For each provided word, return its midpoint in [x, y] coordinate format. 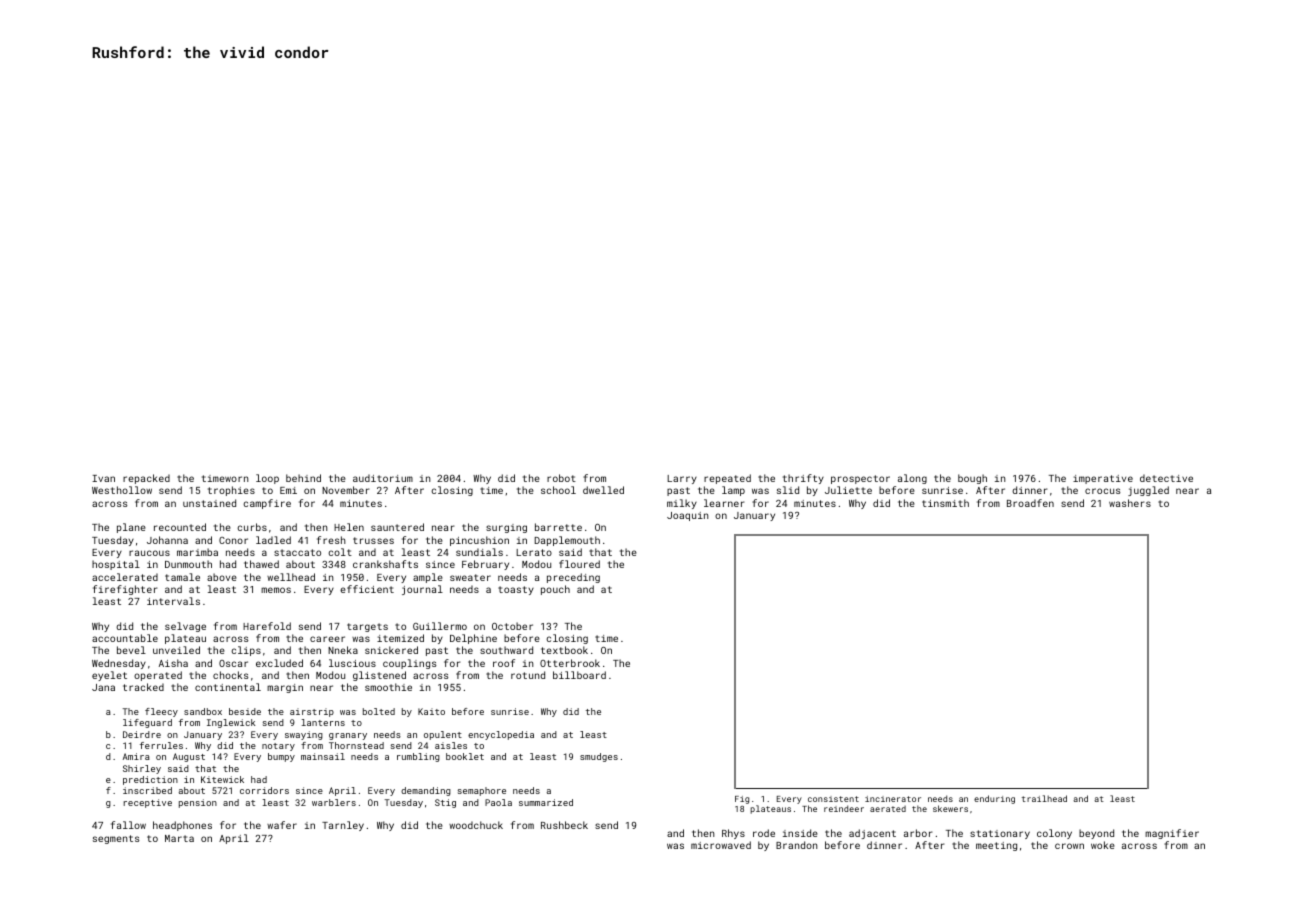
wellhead [291, 577]
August [189, 757]
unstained [209, 503]
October [512, 626]
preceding [573, 578]
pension [198, 803]
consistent [833, 799]
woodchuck [476, 825]
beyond [1096, 834]
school [558, 490]
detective [1166, 478]
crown [1069, 846]
